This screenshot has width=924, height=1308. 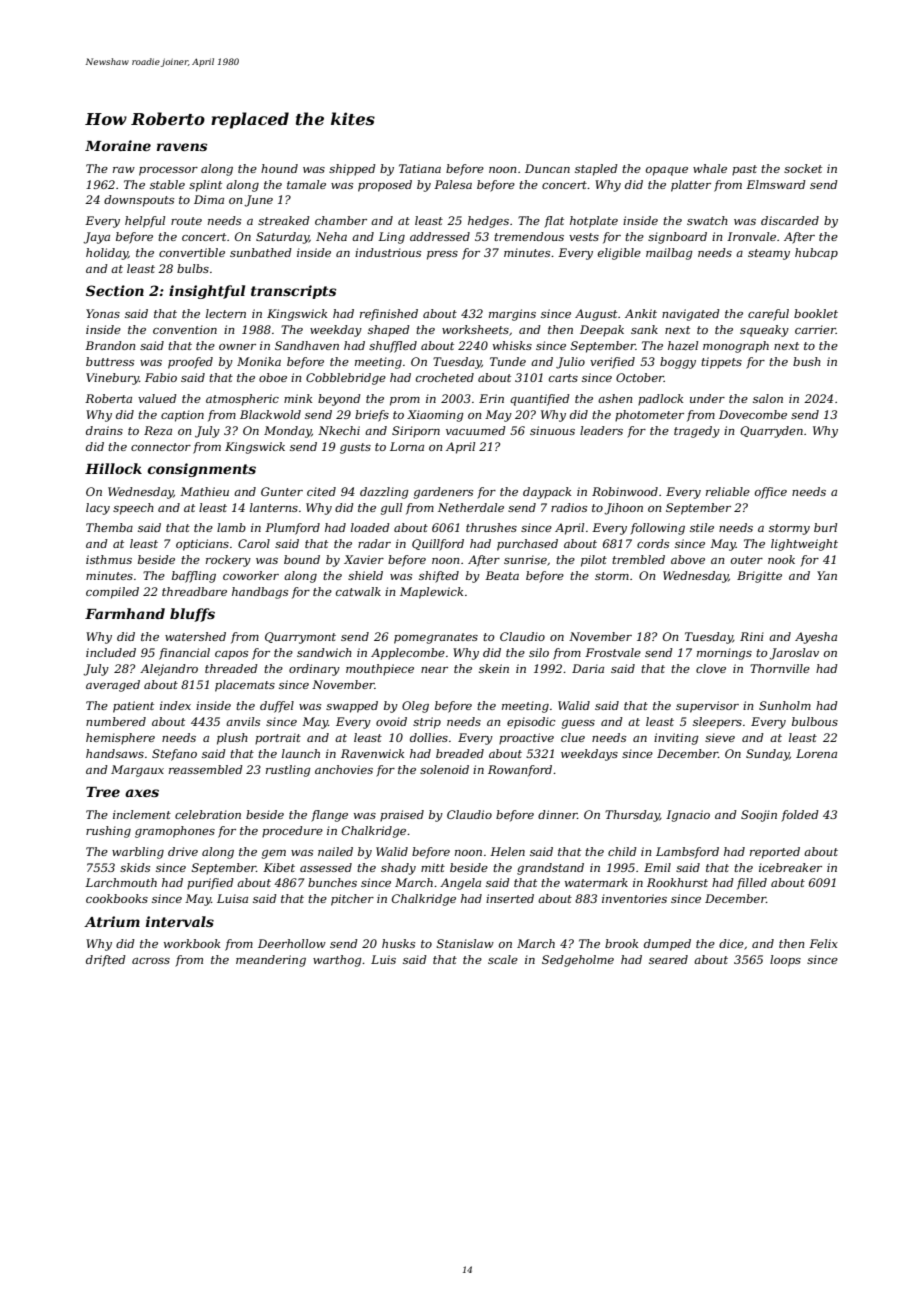 What do you see at coordinates (531, 723) in the screenshot?
I see `episodic` at bounding box center [531, 723].
